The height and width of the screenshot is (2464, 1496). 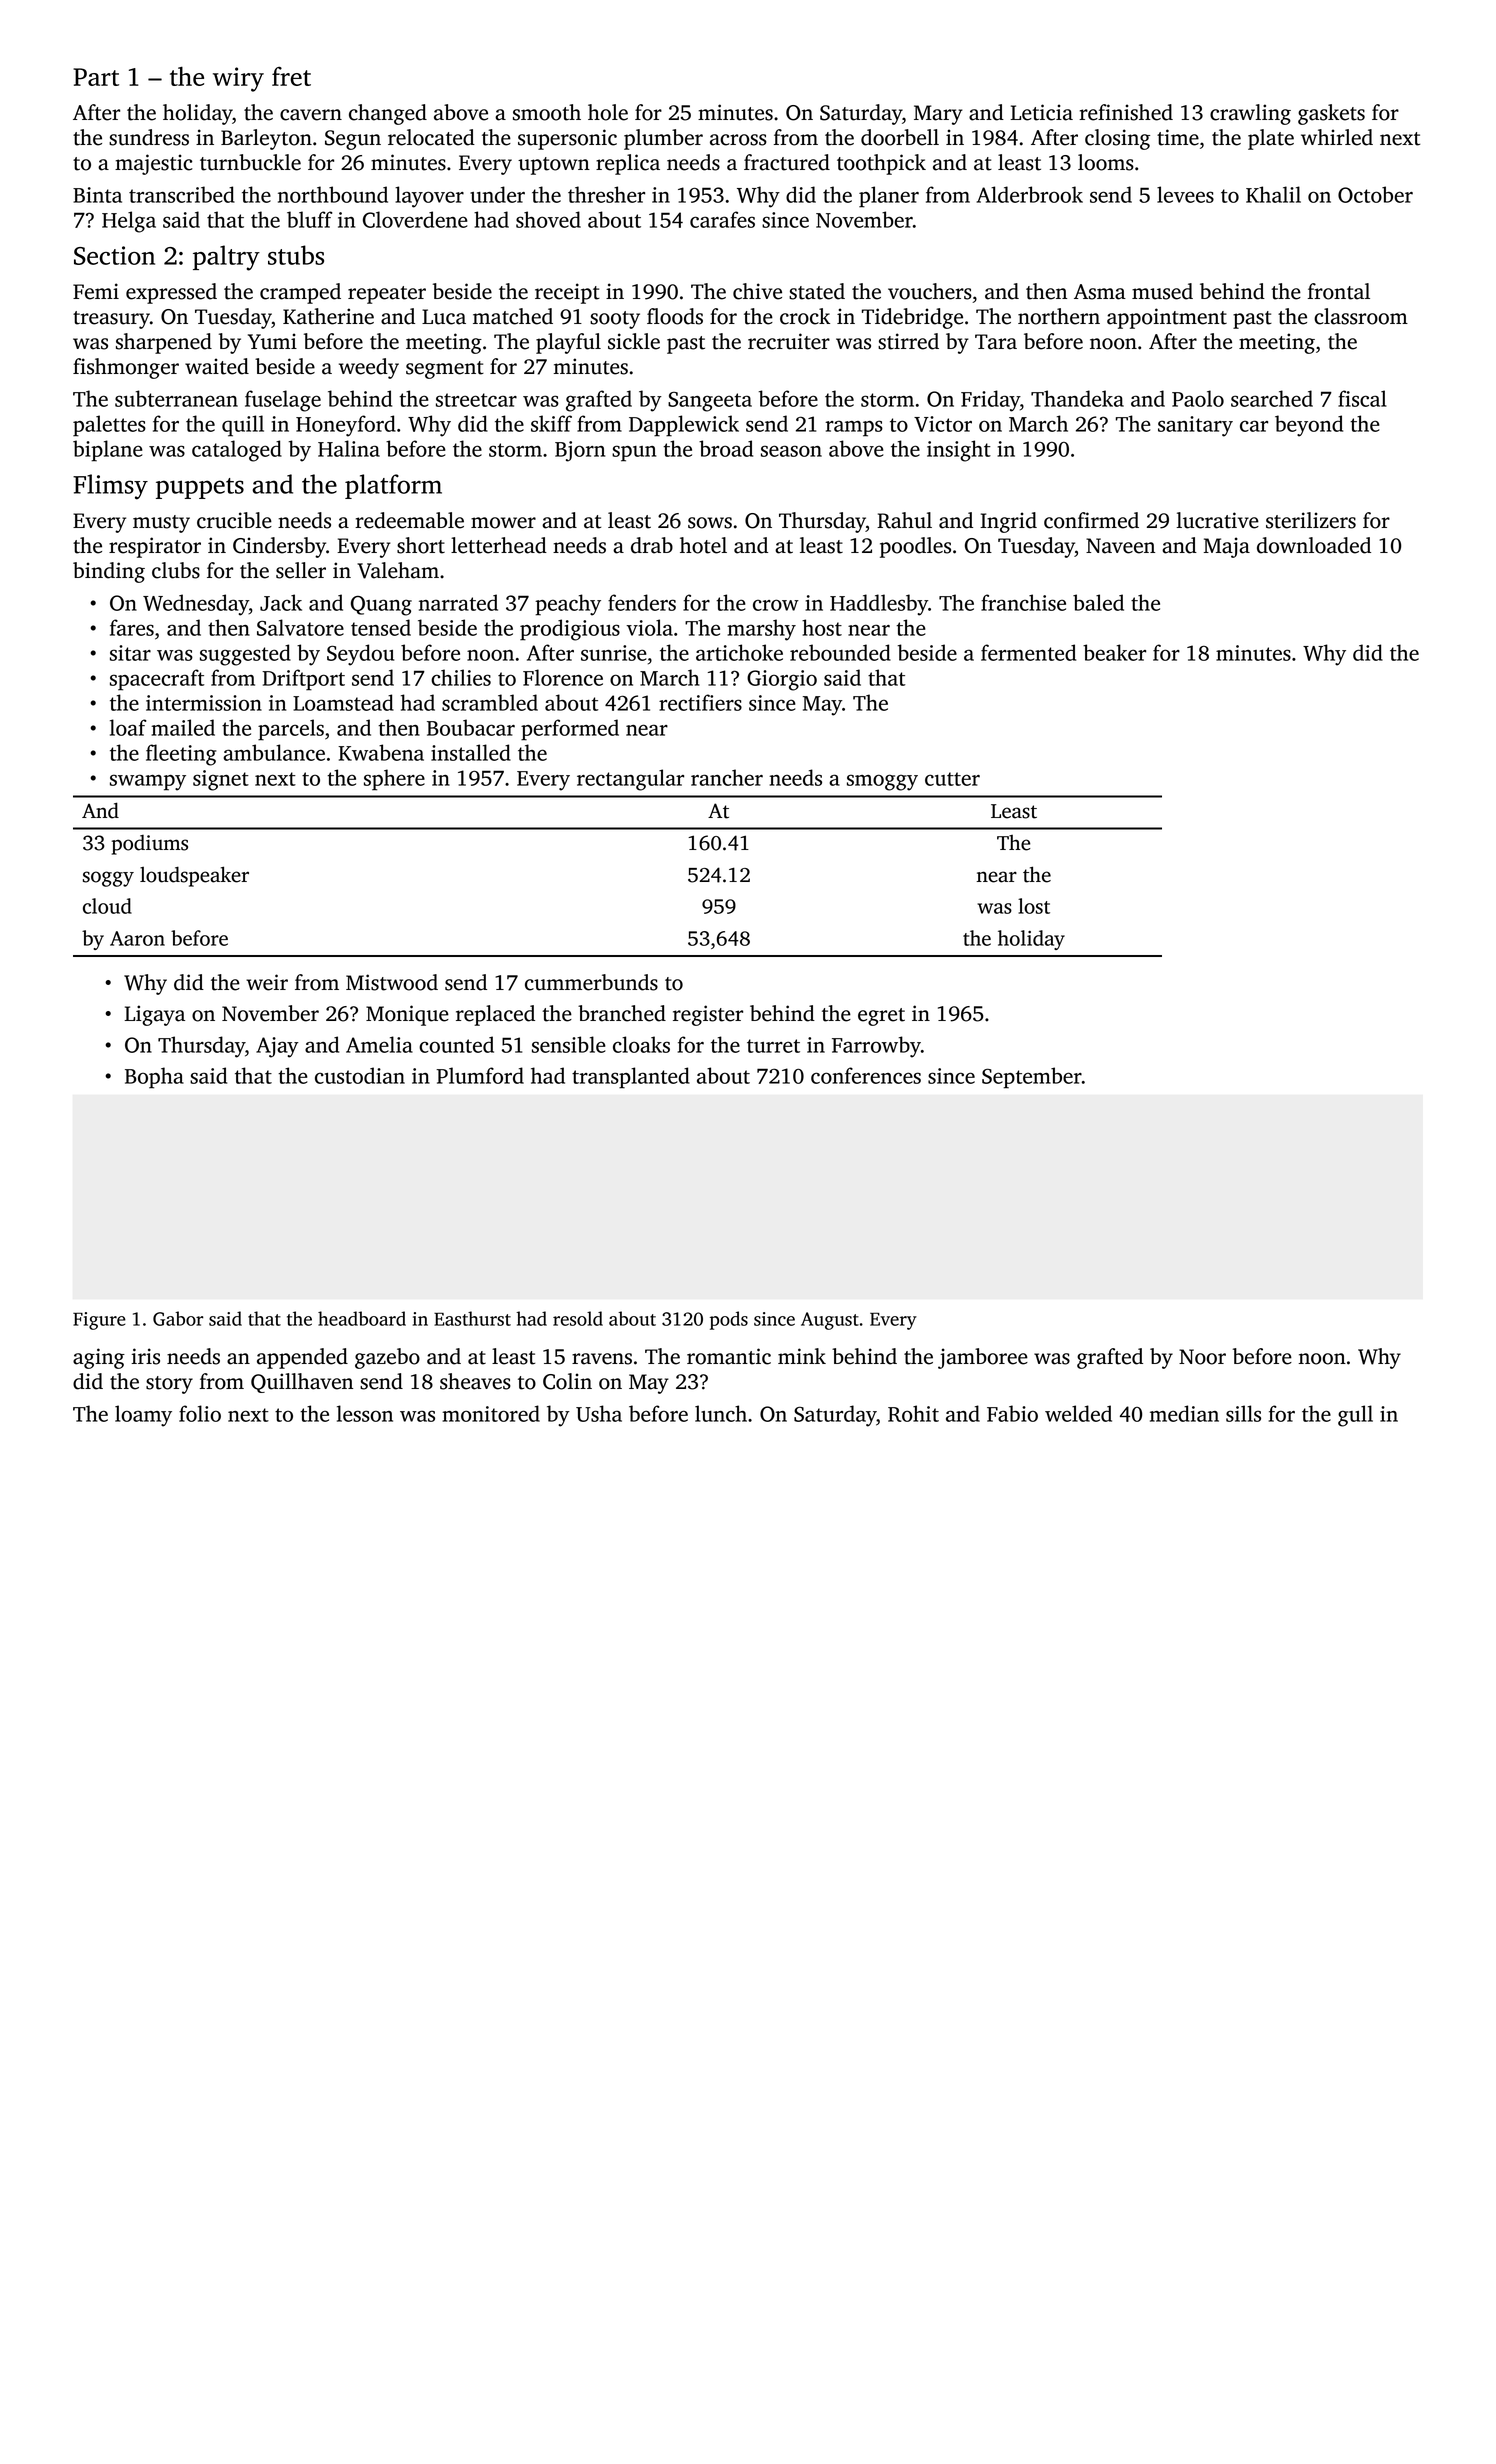 I want to click on smoggy, so click(x=882, y=782).
